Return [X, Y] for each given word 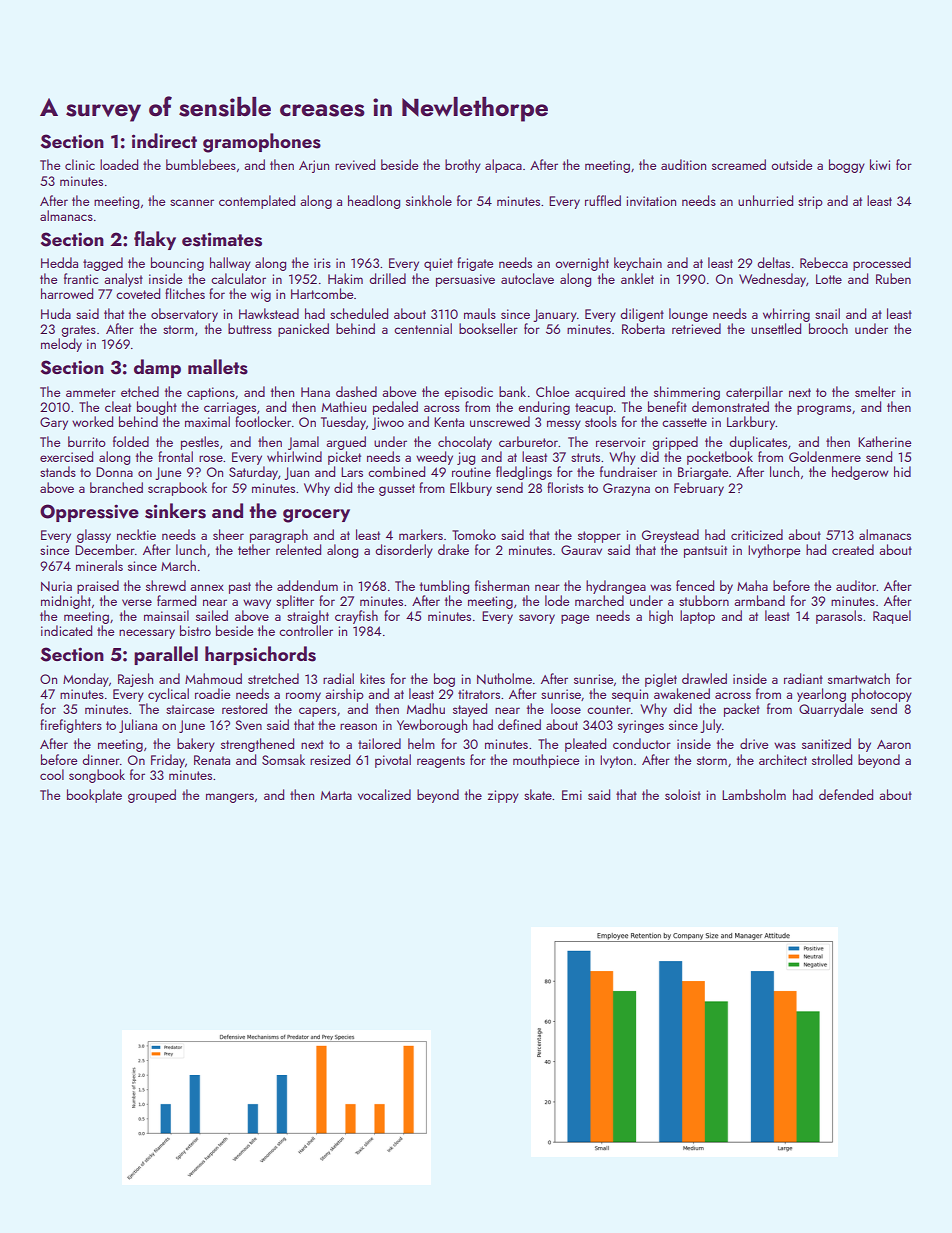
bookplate [94, 796]
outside [791, 164]
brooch [828, 328]
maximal [207, 421]
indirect [164, 140]
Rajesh [135, 680]
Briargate [703, 473]
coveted [138, 293]
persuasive [465, 280]
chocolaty [465, 443]
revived [355, 164]
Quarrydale [831, 710]
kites [372, 678]
